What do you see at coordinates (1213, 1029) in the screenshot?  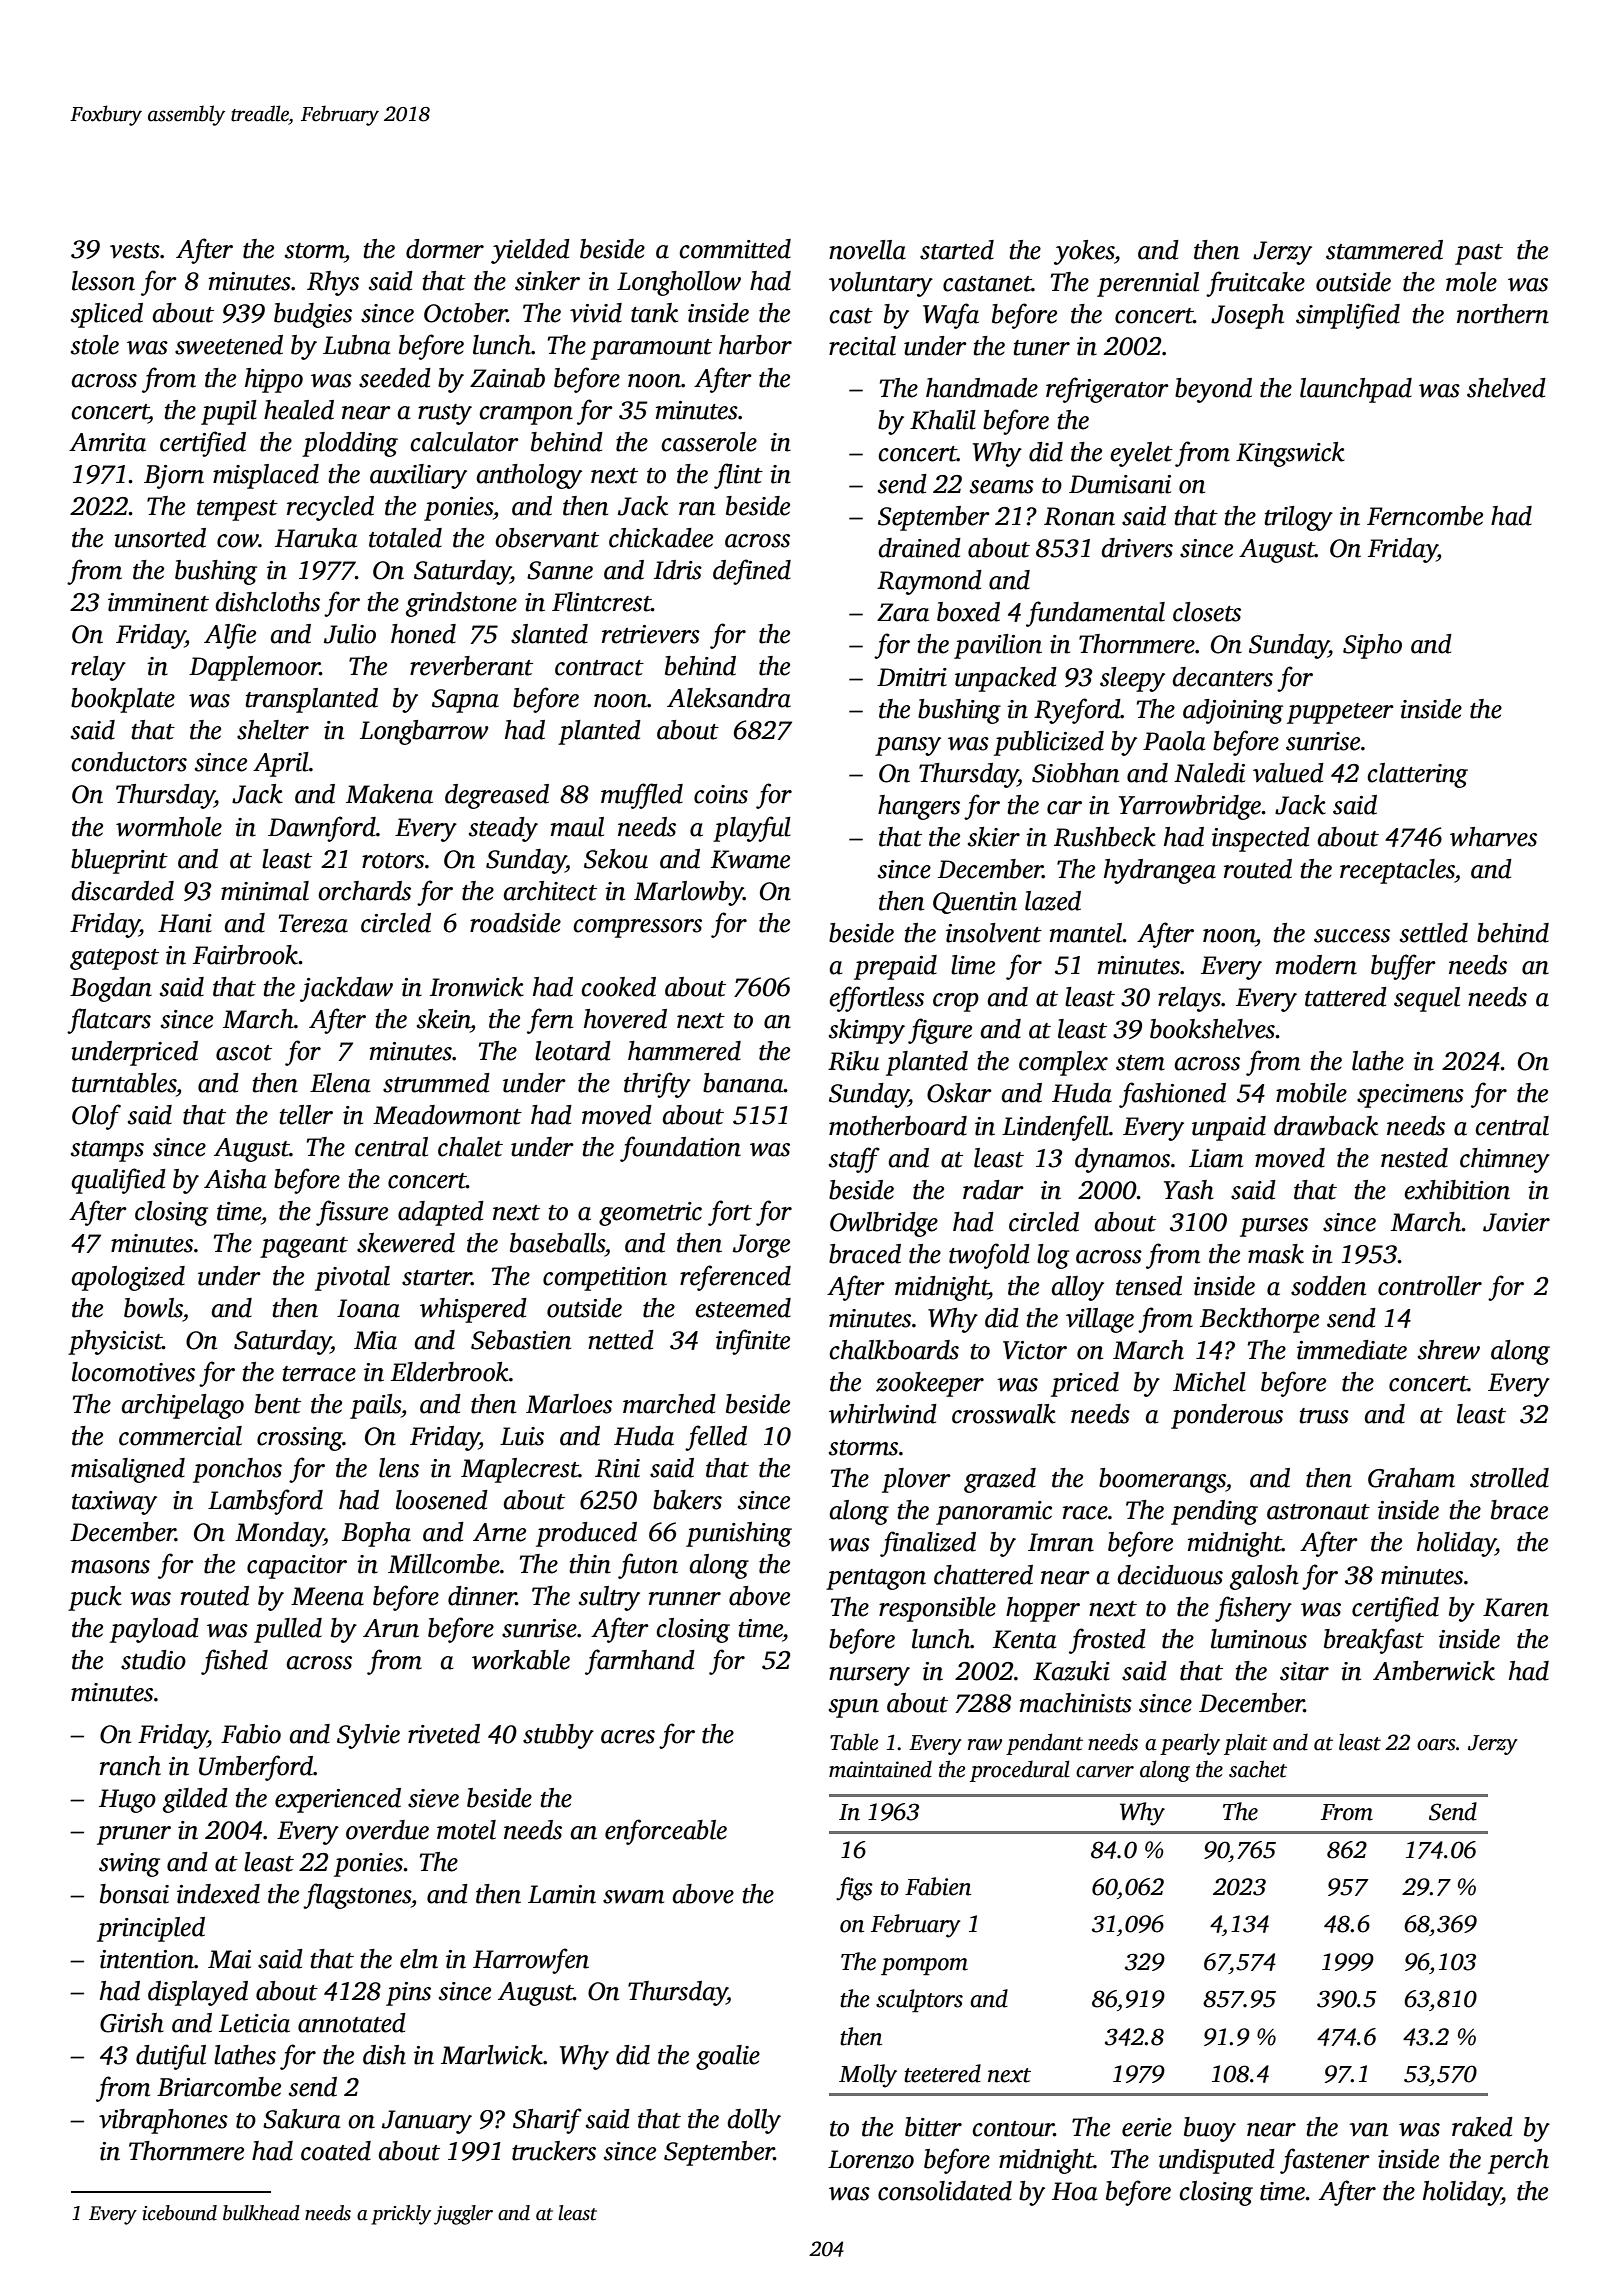 I see `bookshelves` at bounding box center [1213, 1029].
